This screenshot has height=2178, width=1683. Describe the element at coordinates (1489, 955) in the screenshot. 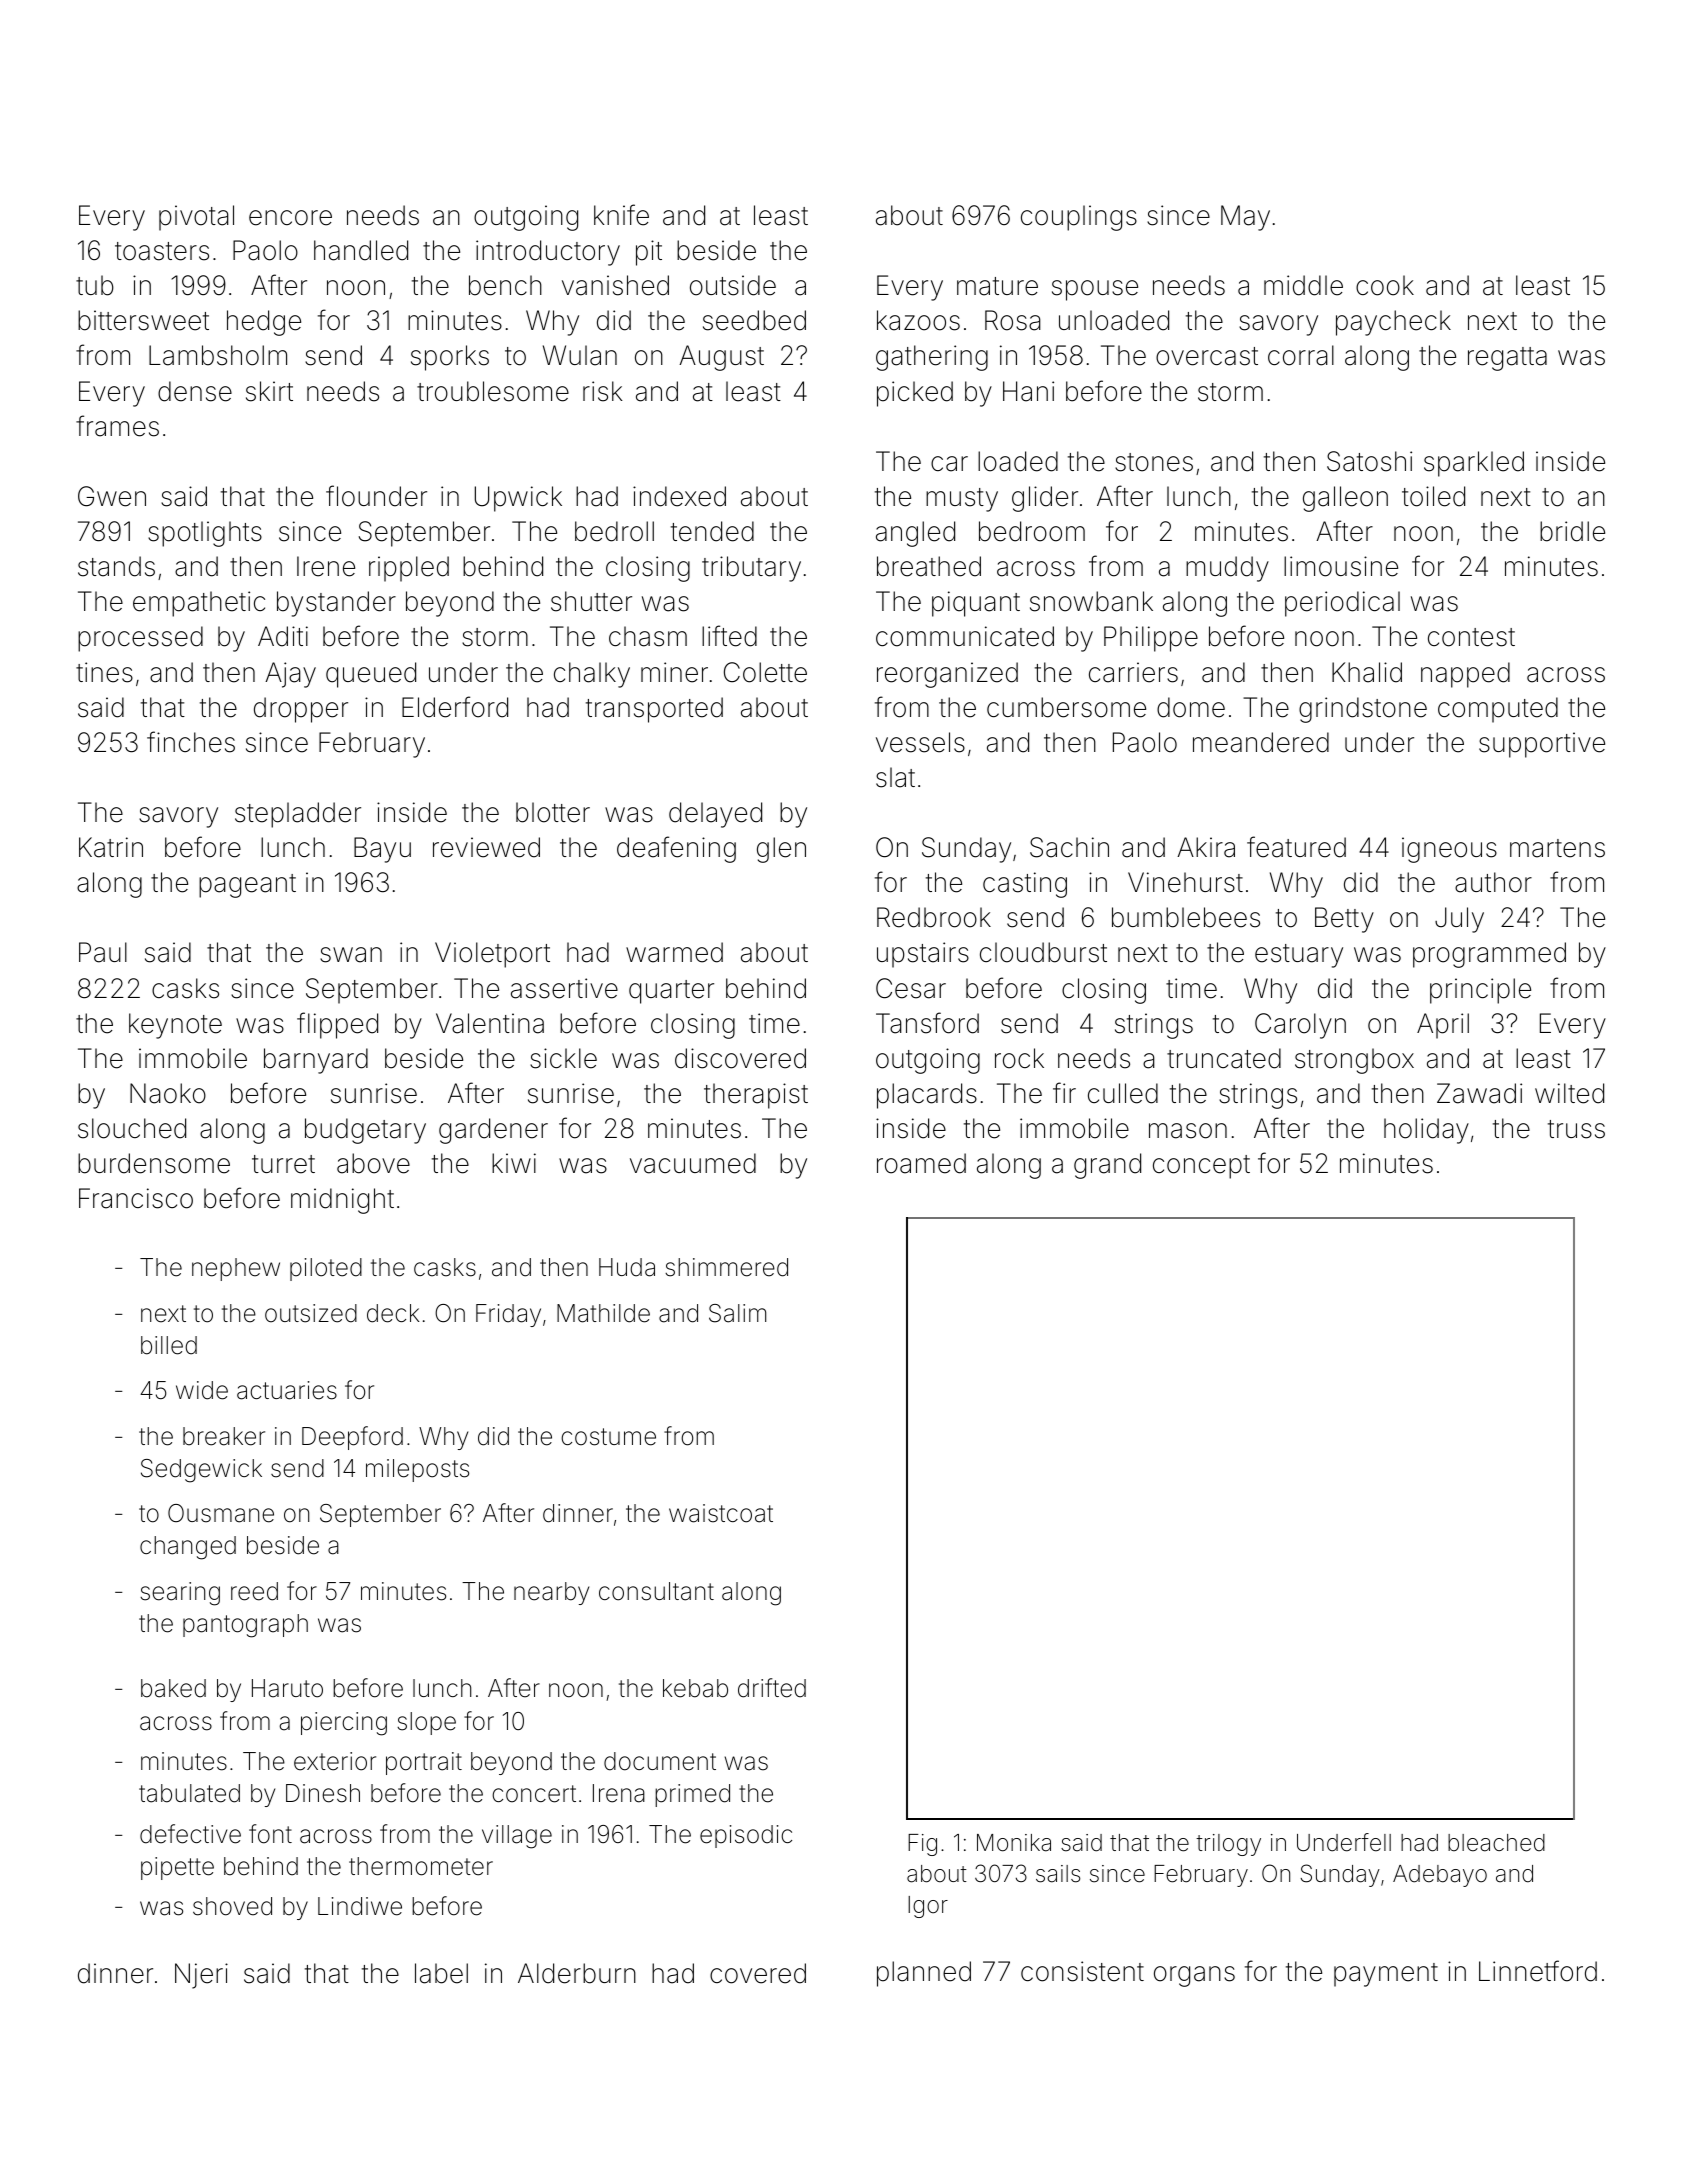

I see `programmed` at that location.
